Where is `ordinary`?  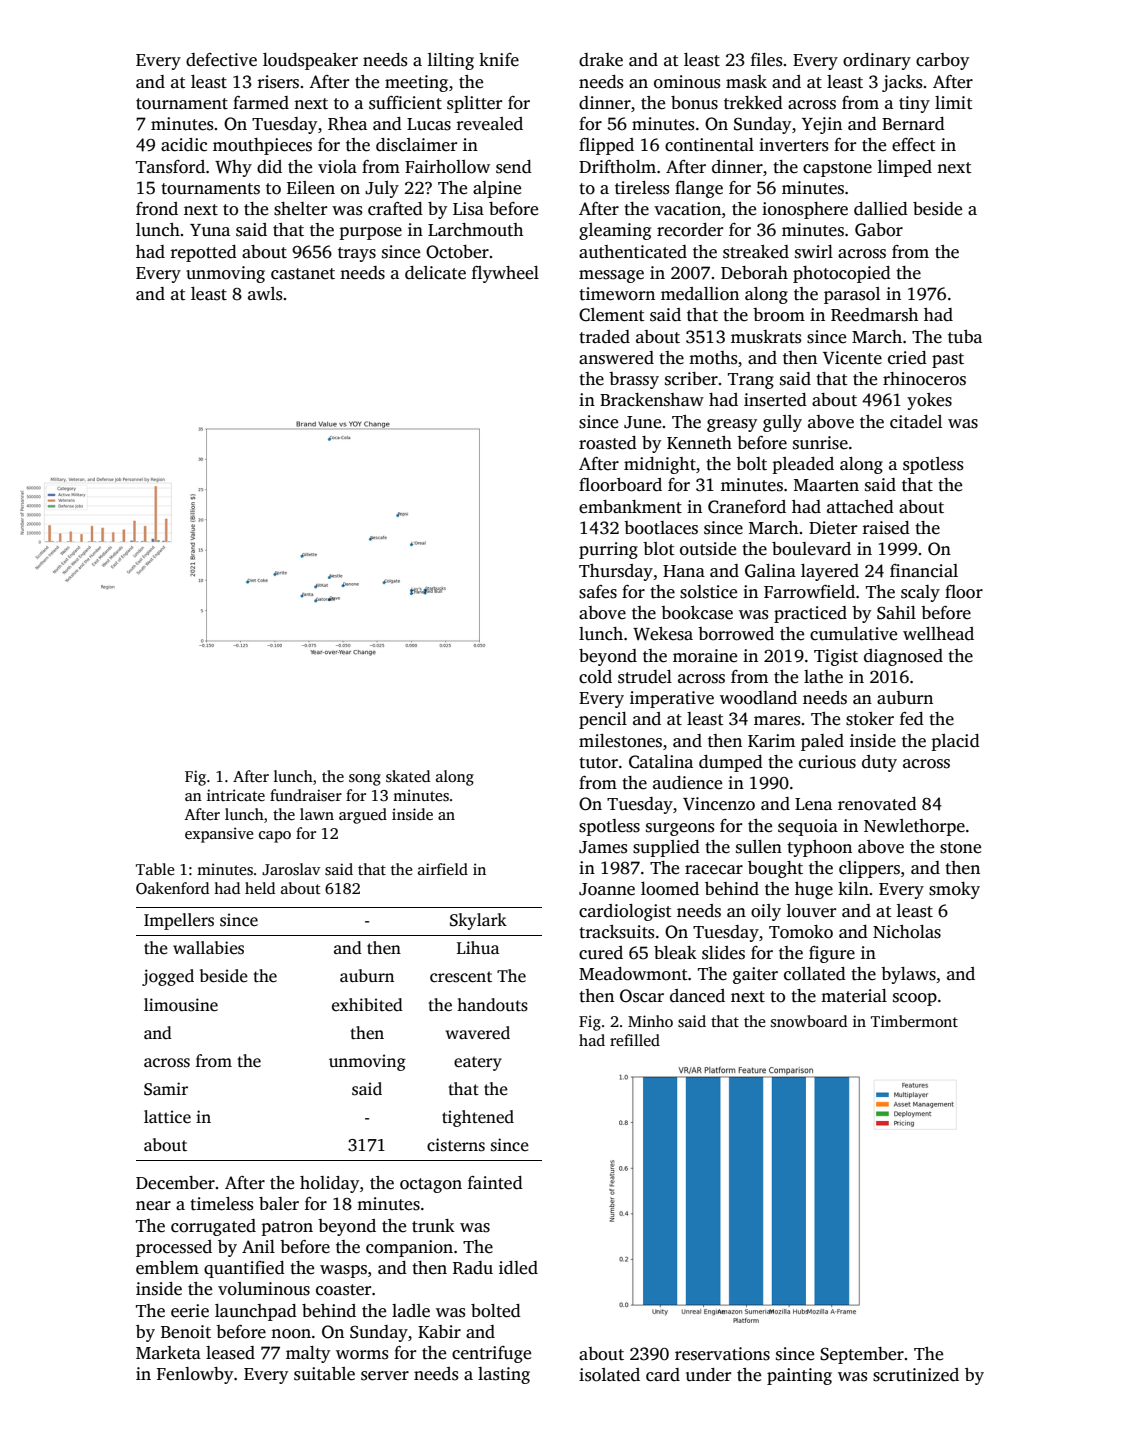 ordinary is located at coordinates (877, 61).
